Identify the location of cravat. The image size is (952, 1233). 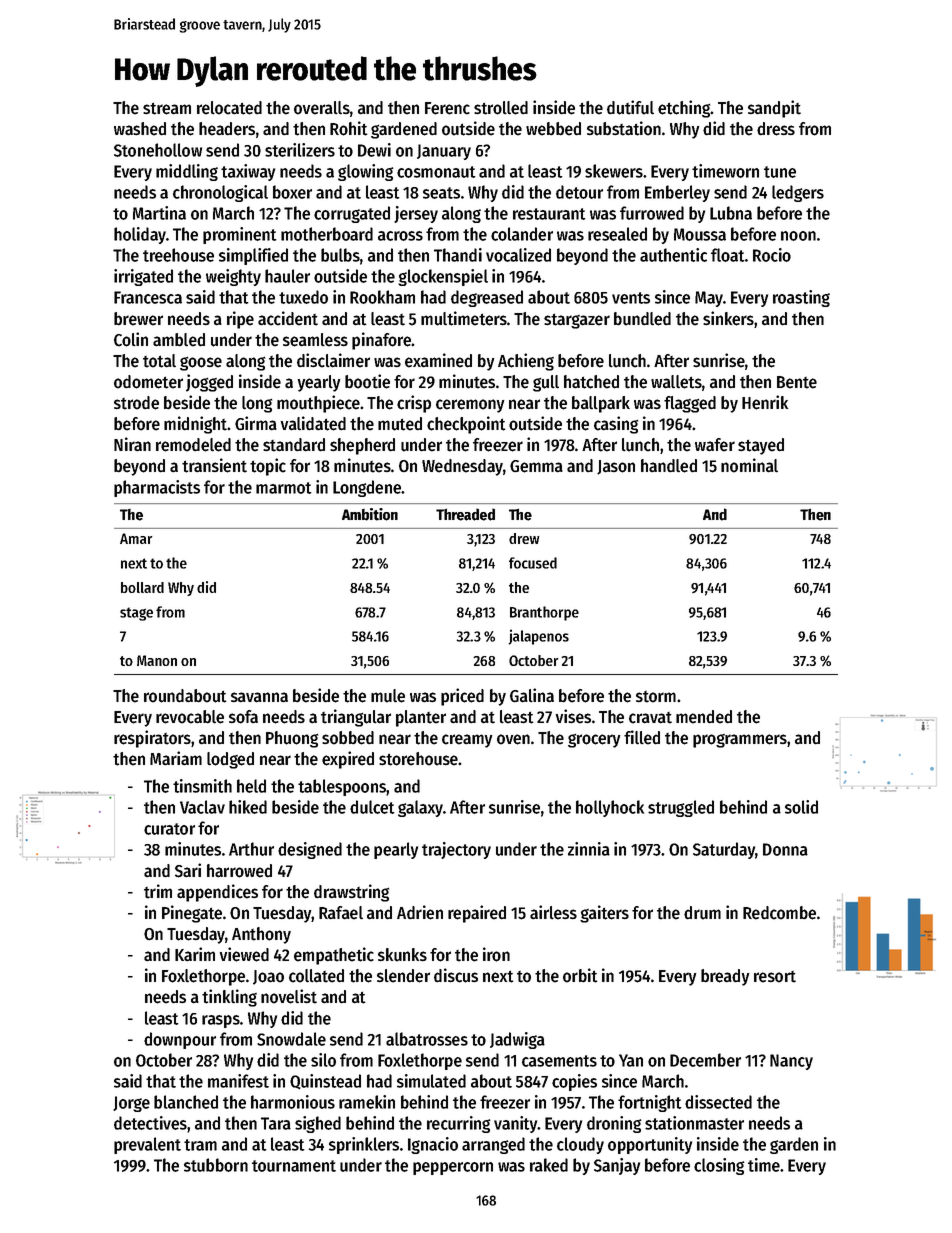
(650, 718).
